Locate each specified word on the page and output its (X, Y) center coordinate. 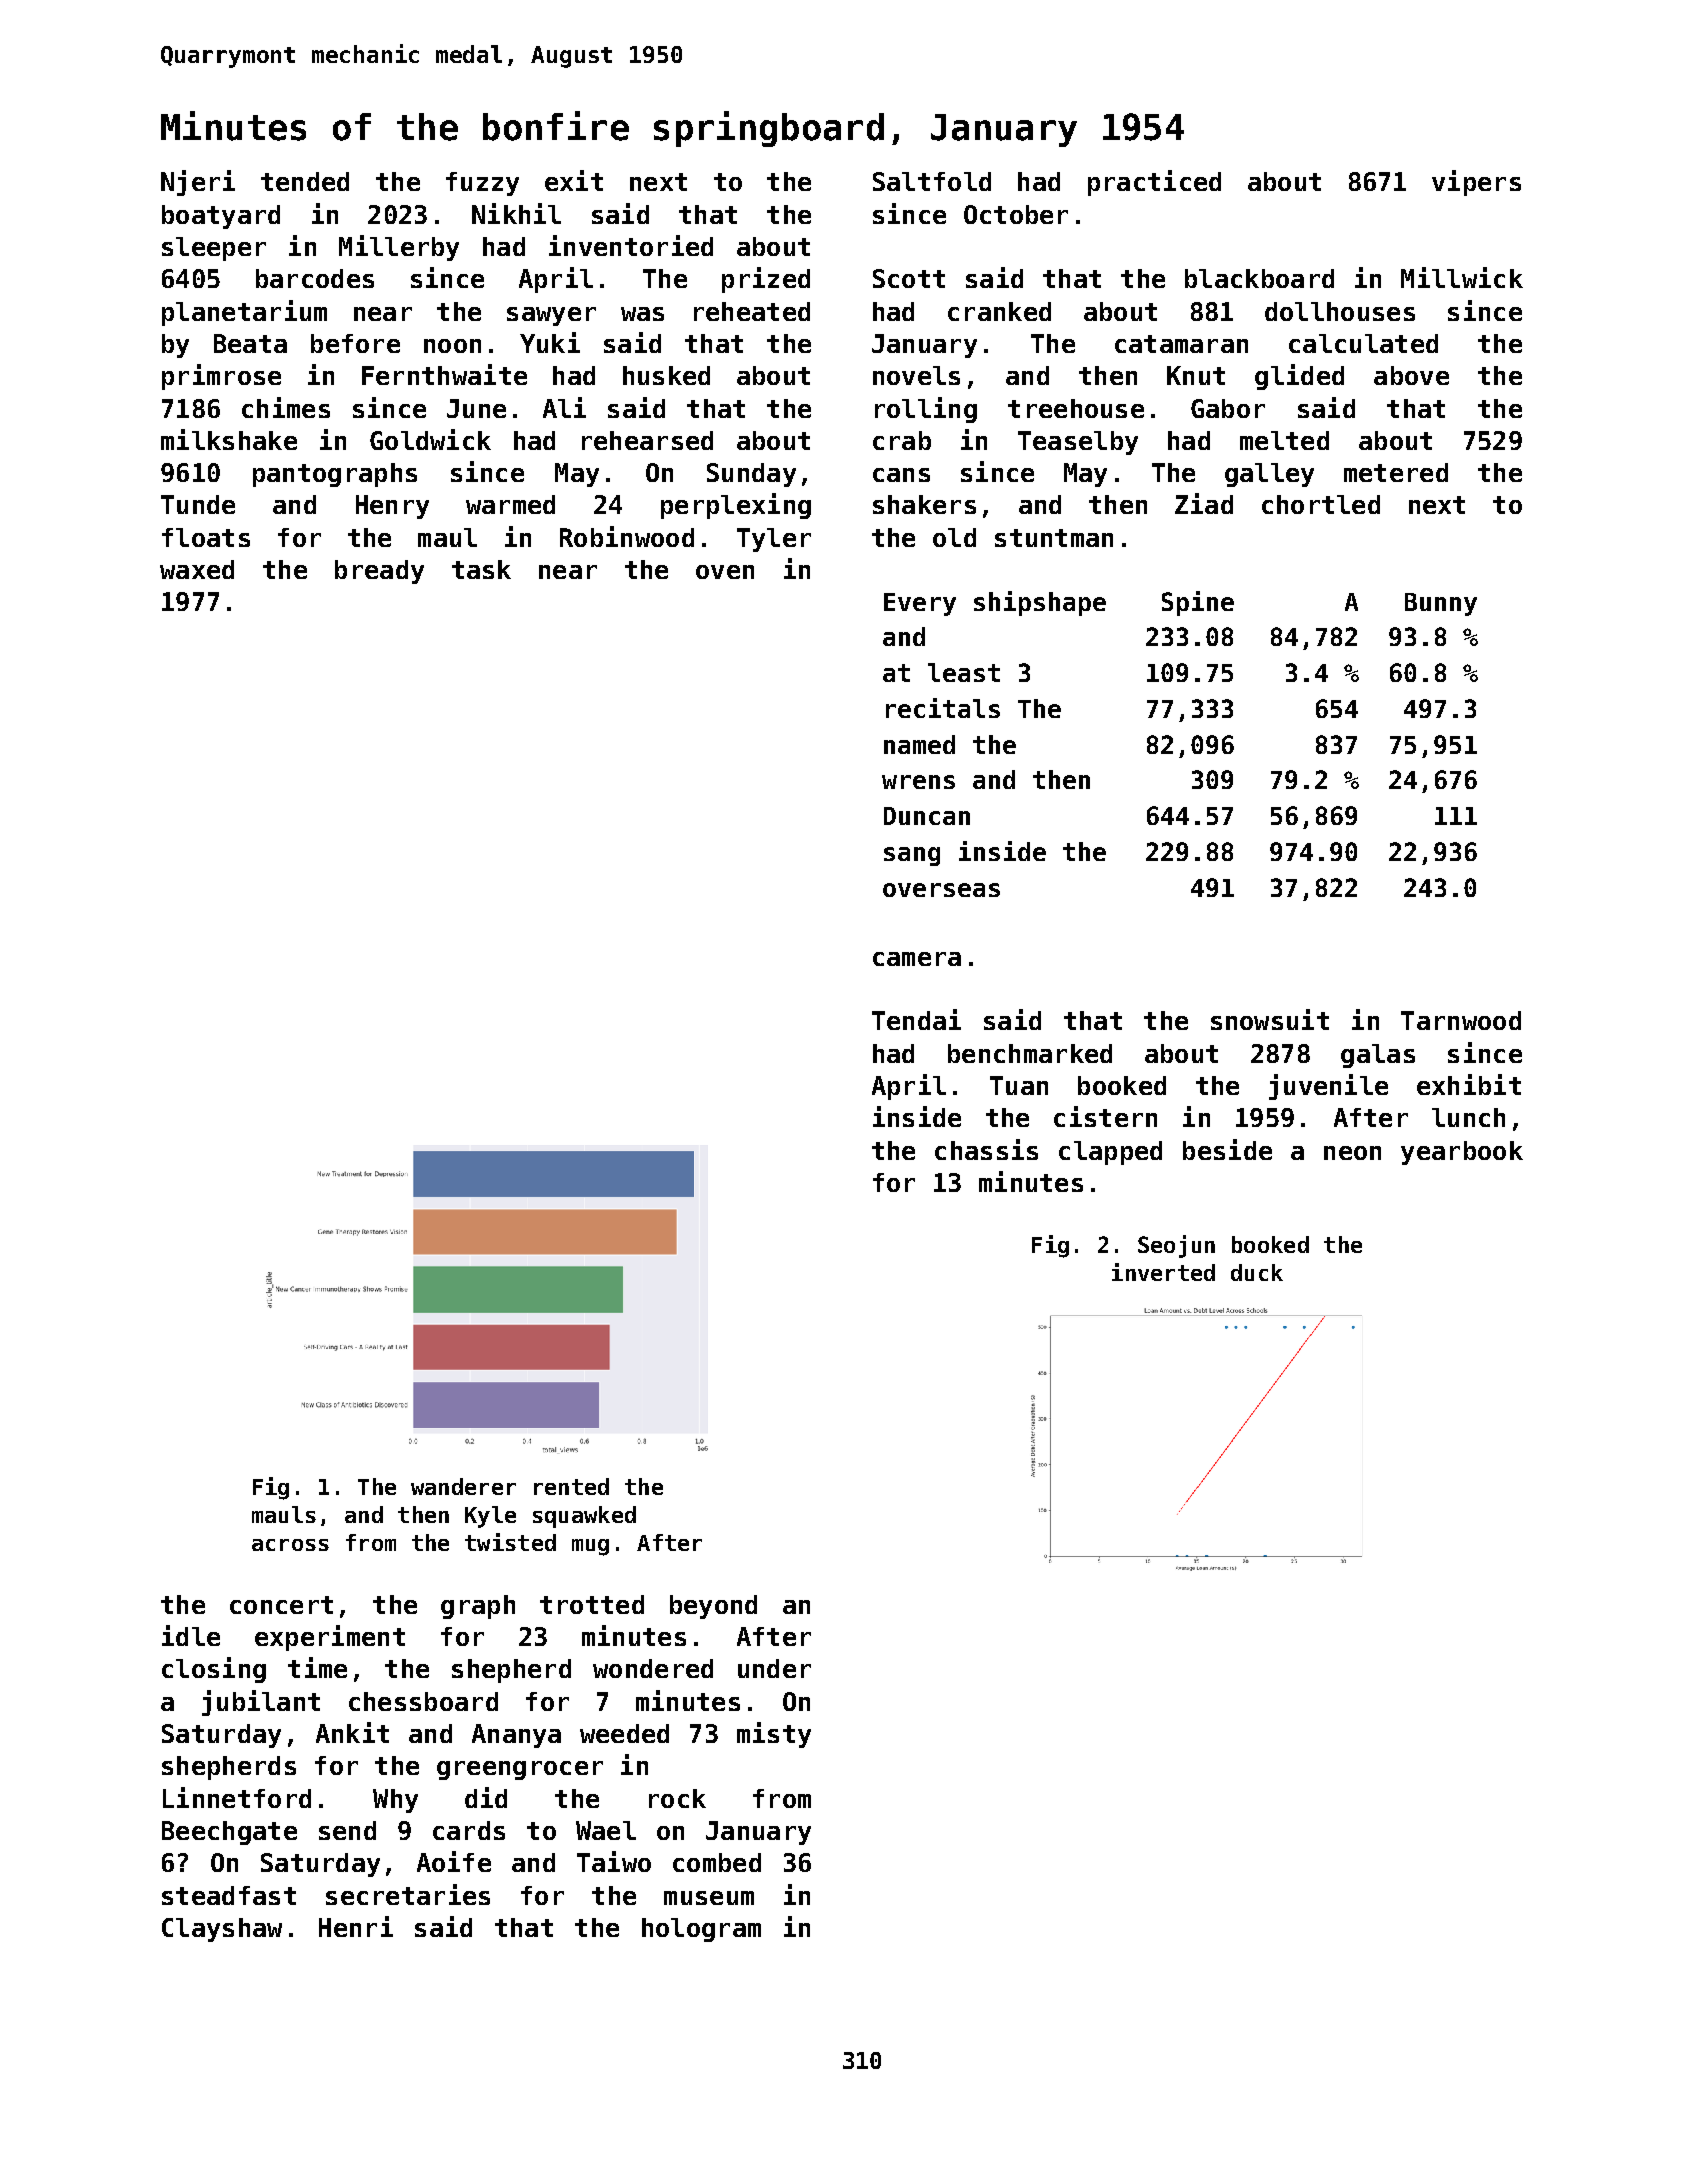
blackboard (1259, 278)
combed (717, 1862)
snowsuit (1270, 1019)
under (774, 1668)
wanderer (463, 1486)
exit (574, 180)
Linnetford (237, 1797)
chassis (986, 1149)
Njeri (198, 183)
